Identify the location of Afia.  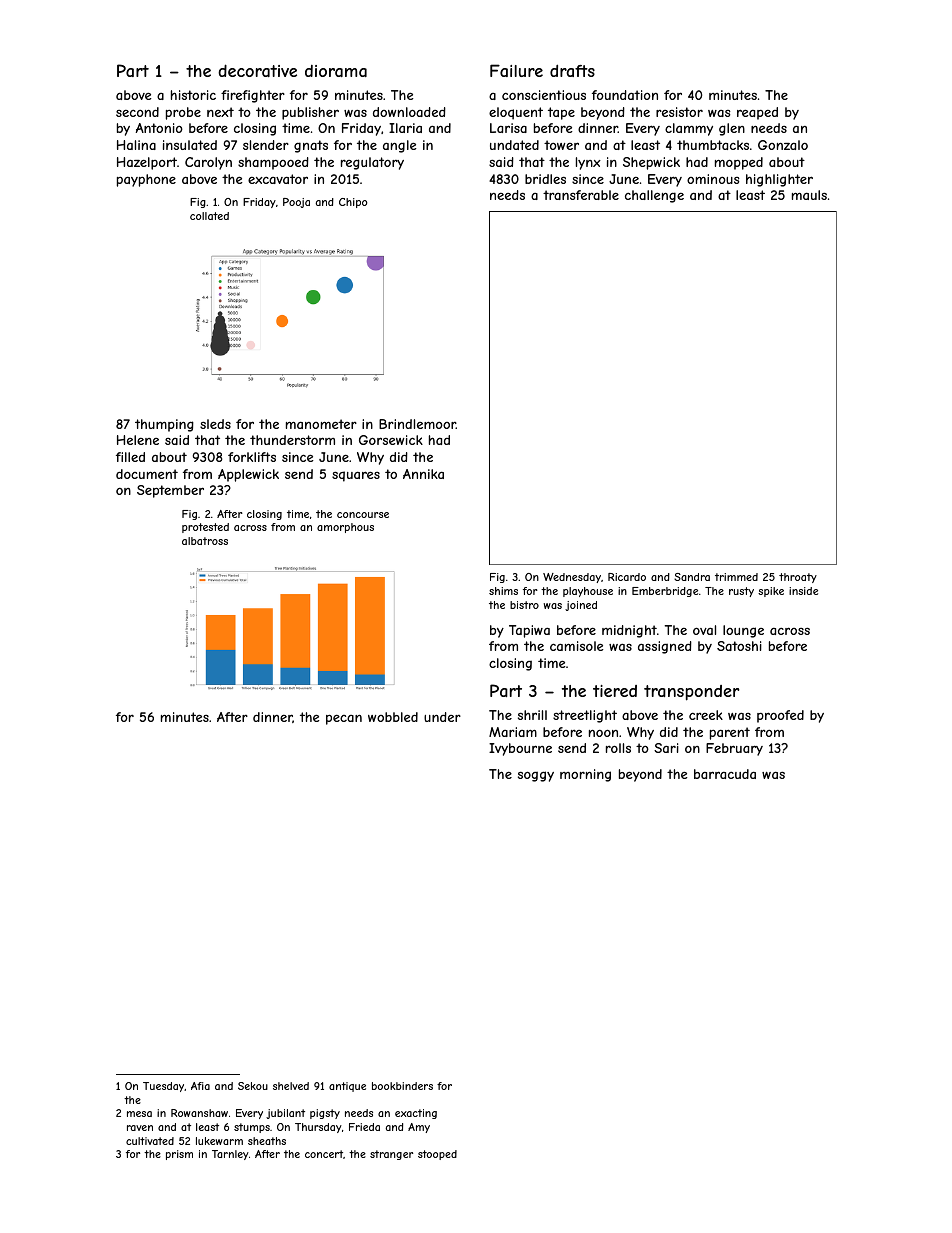
(200, 1086).
